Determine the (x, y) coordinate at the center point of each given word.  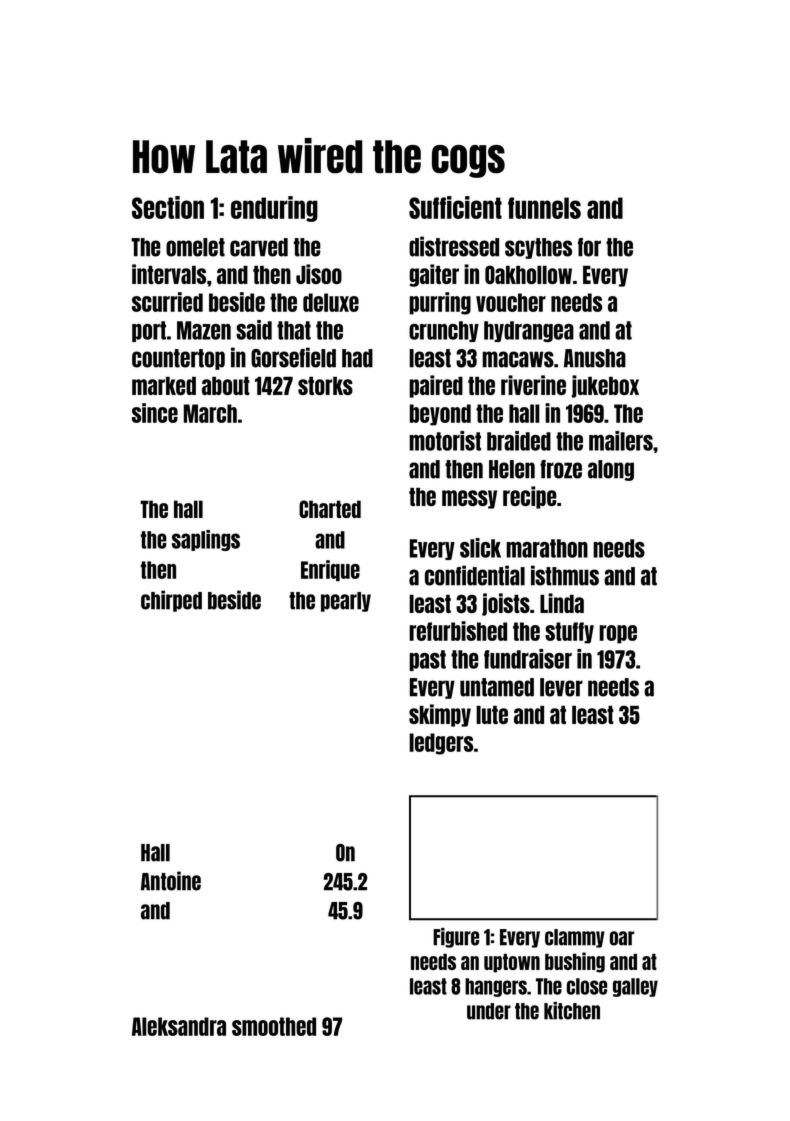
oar (622, 938)
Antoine (171, 881)
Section (168, 207)
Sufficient (455, 207)
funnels (544, 208)
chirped (171, 601)
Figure (456, 938)
